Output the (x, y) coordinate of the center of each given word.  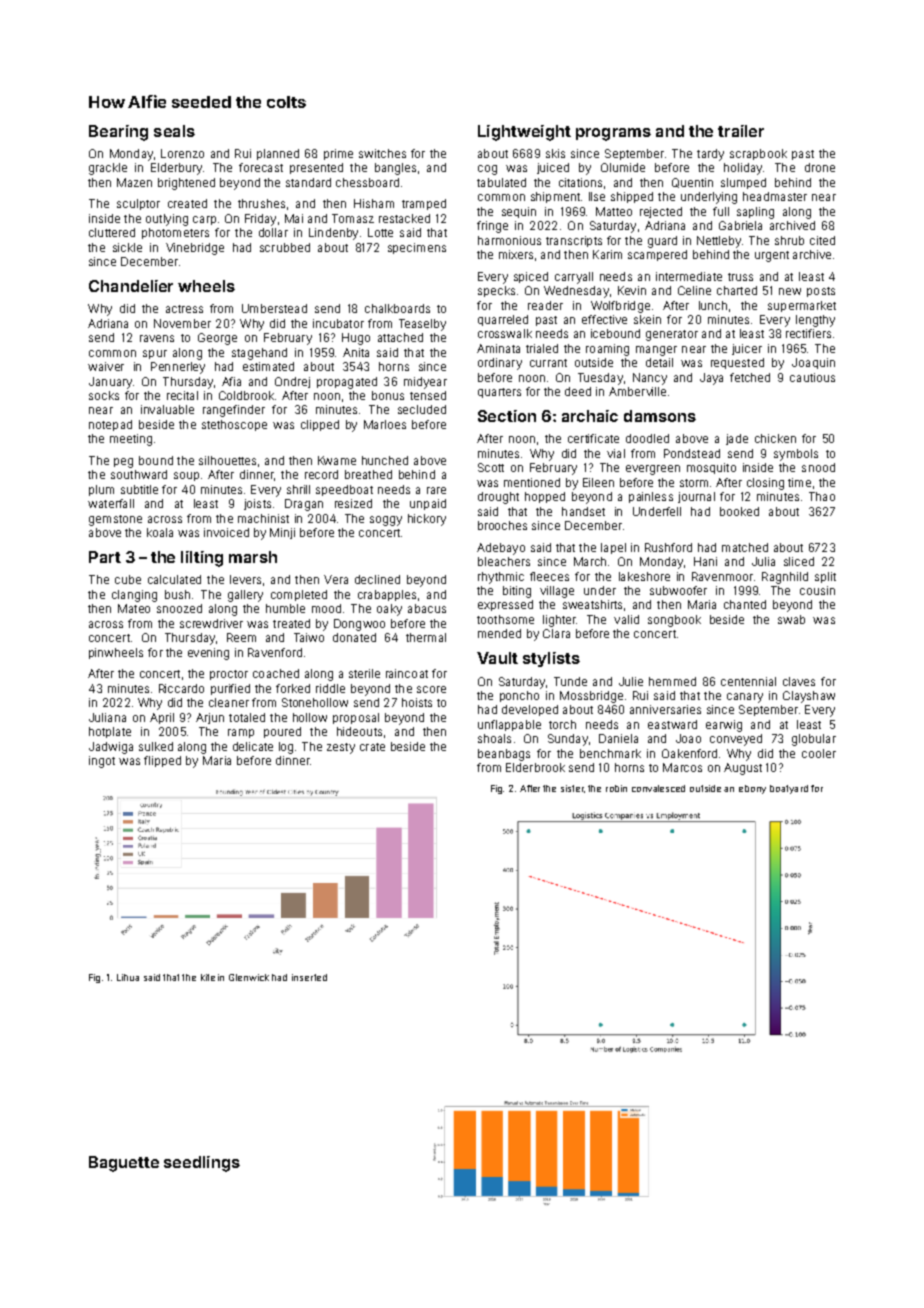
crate (372, 747)
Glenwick (249, 977)
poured (282, 732)
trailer (741, 131)
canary (745, 698)
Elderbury (176, 169)
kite (208, 977)
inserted (309, 977)
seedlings (202, 1164)
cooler (819, 753)
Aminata (498, 348)
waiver (106, 366)
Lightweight (524, 133)
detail (659, 362)
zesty (341, 748)
